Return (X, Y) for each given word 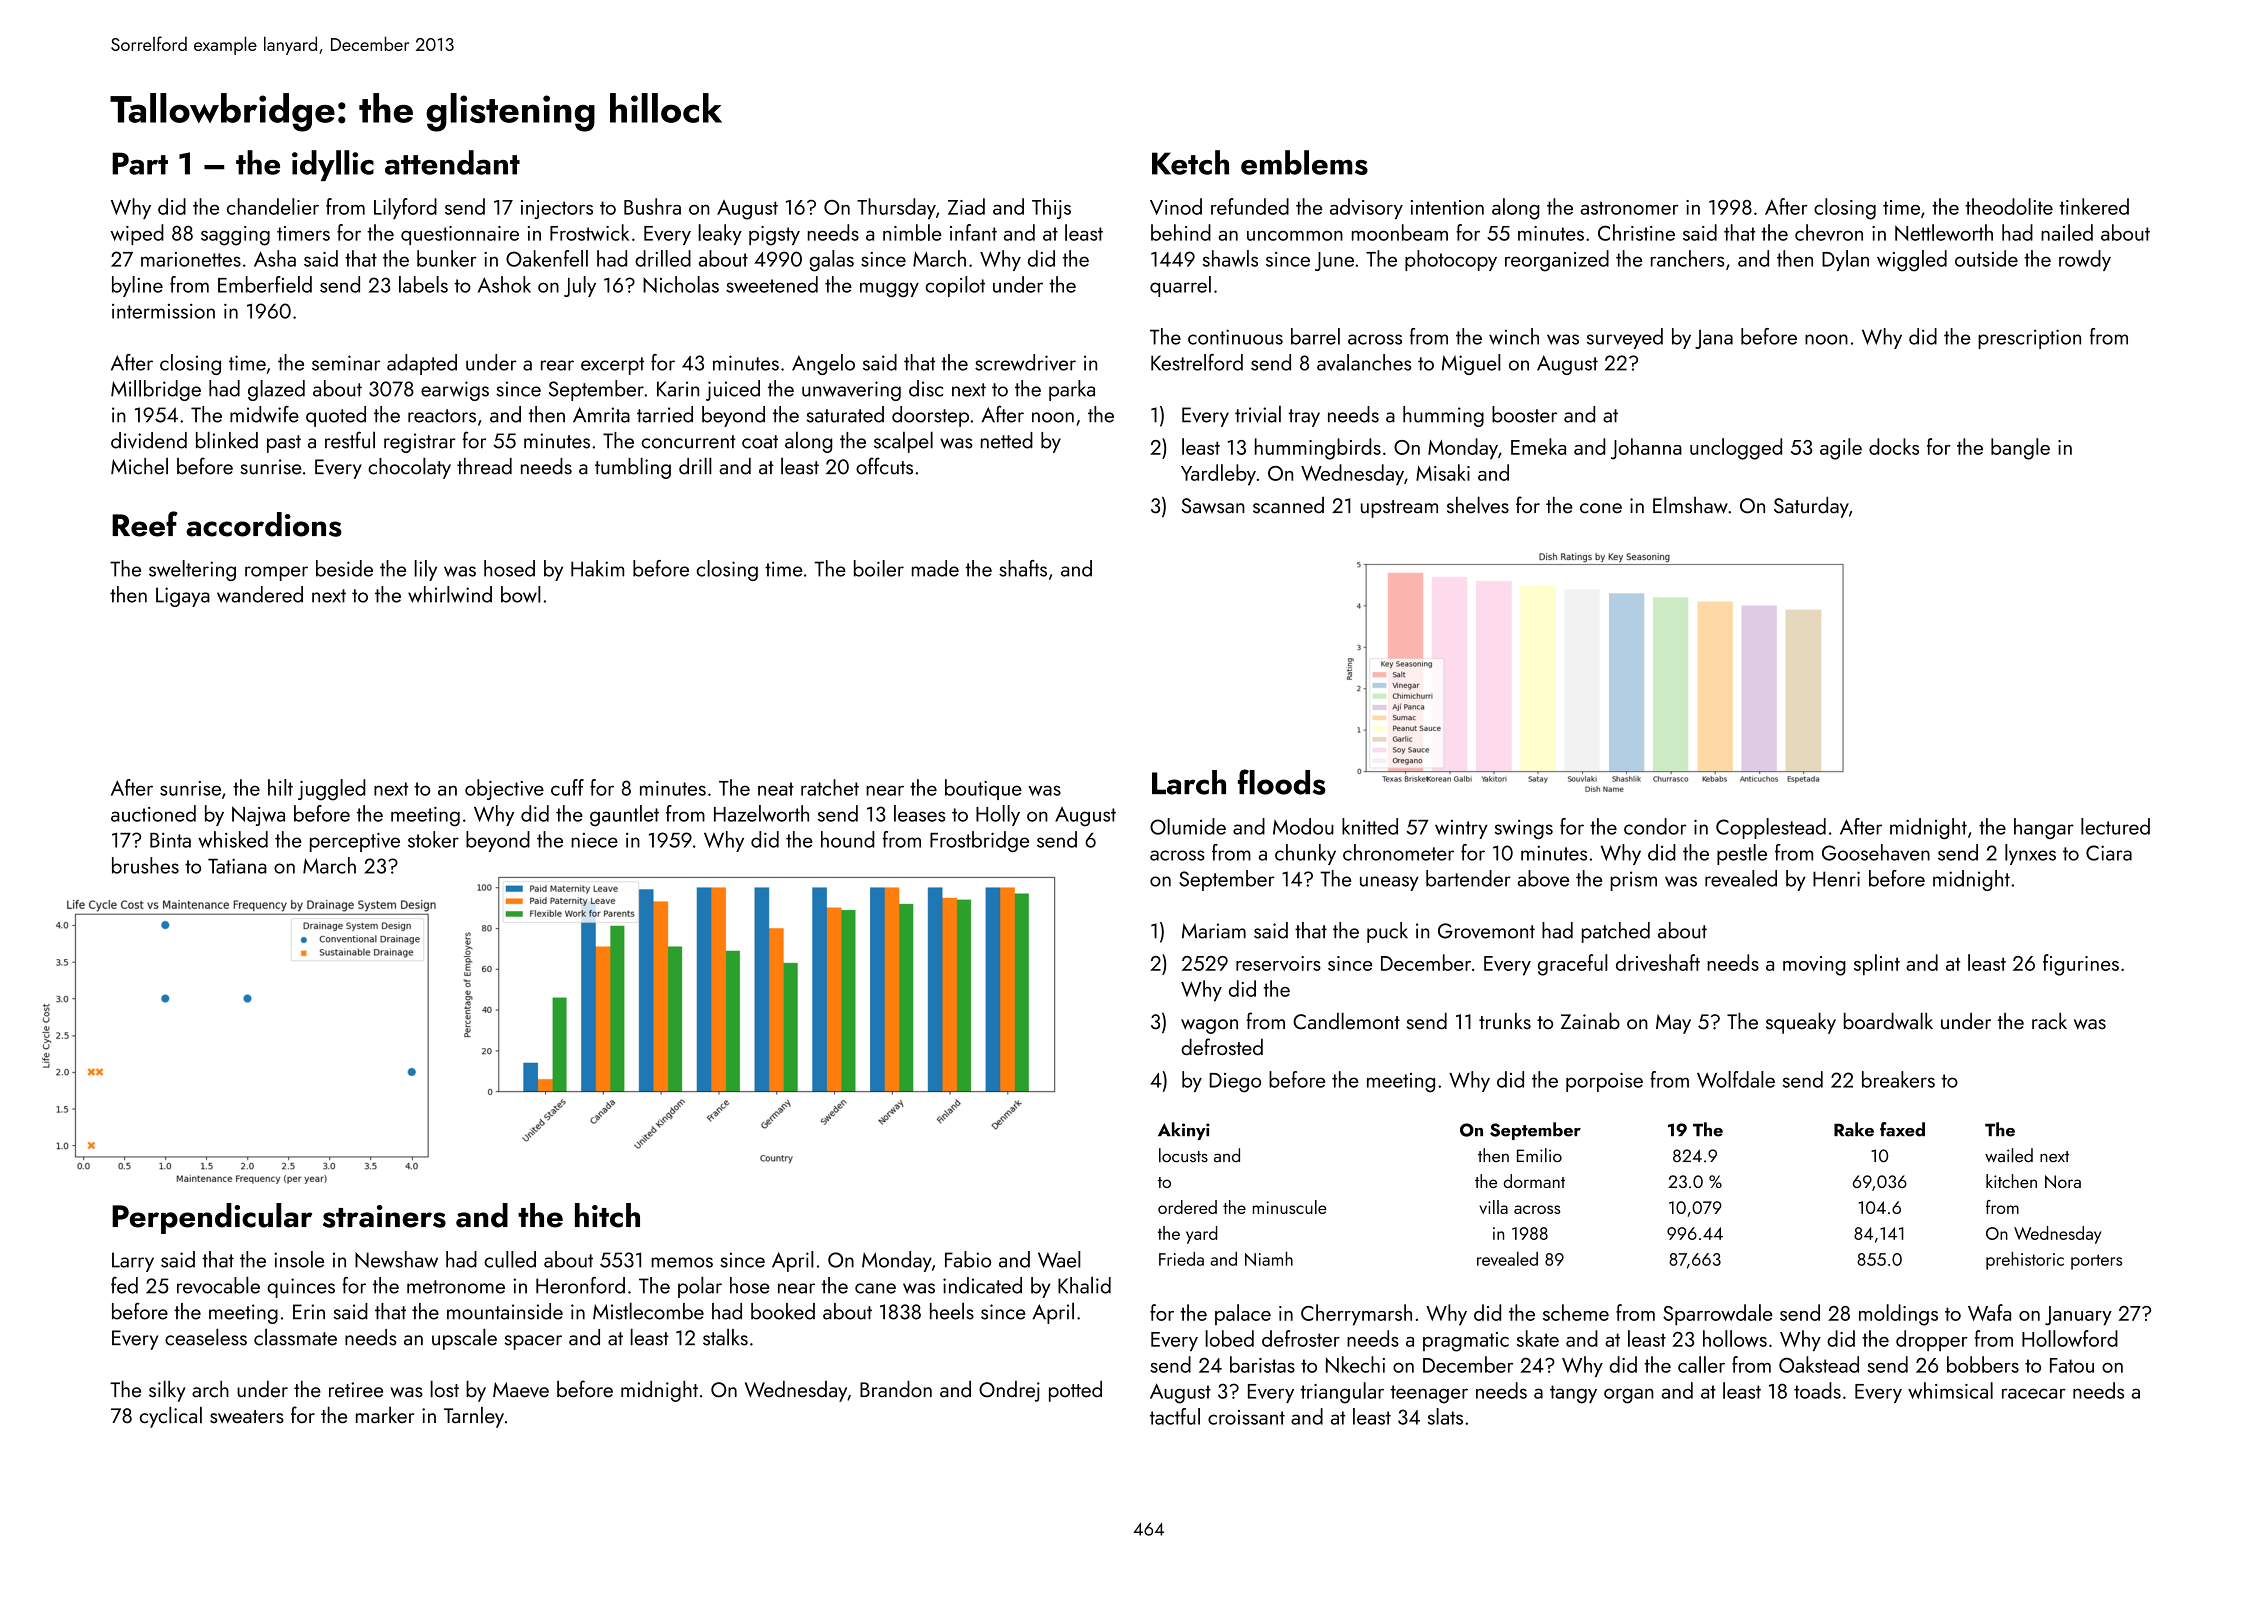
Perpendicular (212, 1218)
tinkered (2094, 206)
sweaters (247, 1417)
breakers (1898, 1079)
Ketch (1190, 162)
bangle (2020, 449)
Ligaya (183, 597)
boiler (879, 568)
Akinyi (1184, 1131)
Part (140, 163)
